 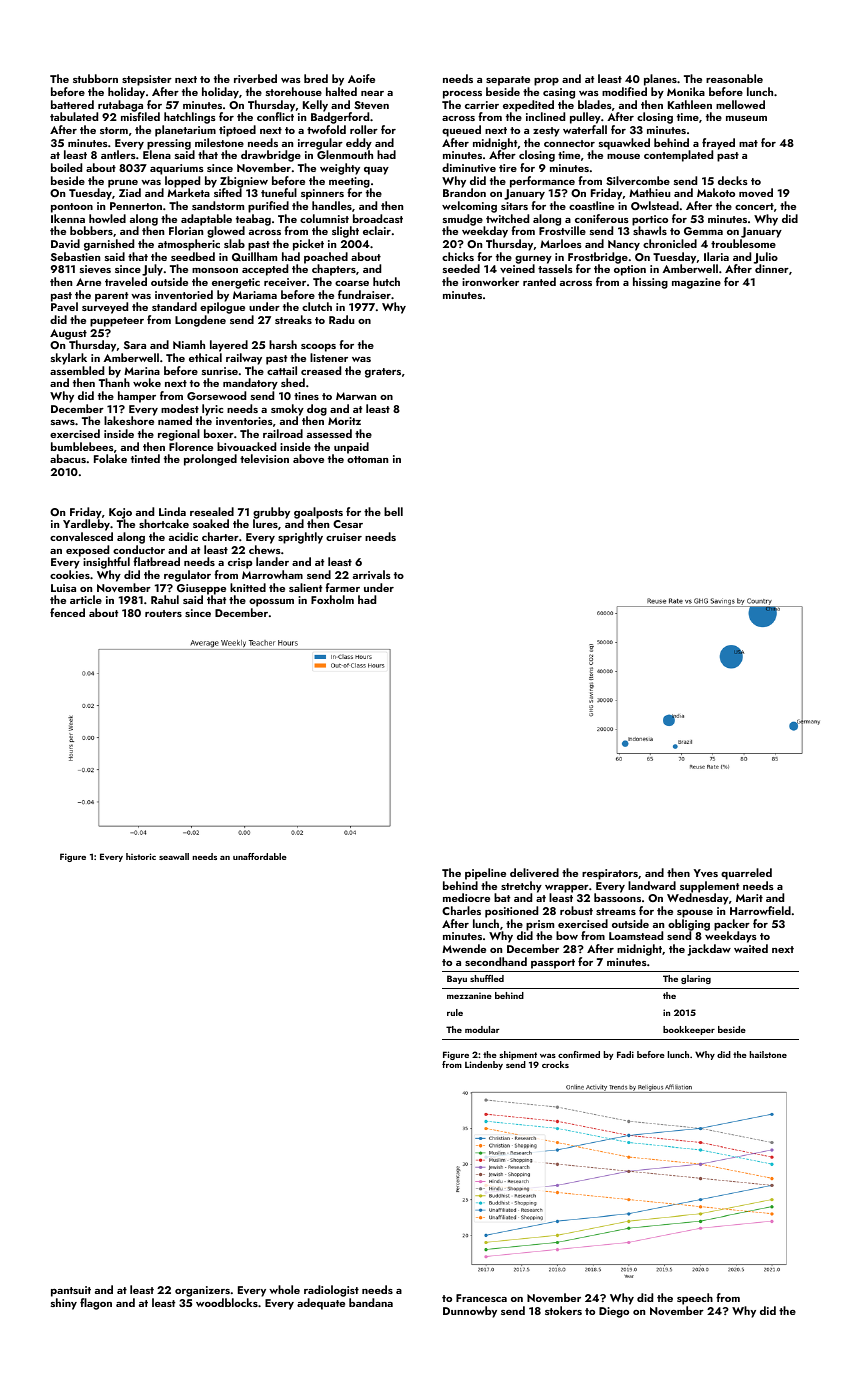 What do you see at coordinates (361, 78) in the page?
I see `Aoife` at bounding box center [361, 78].
